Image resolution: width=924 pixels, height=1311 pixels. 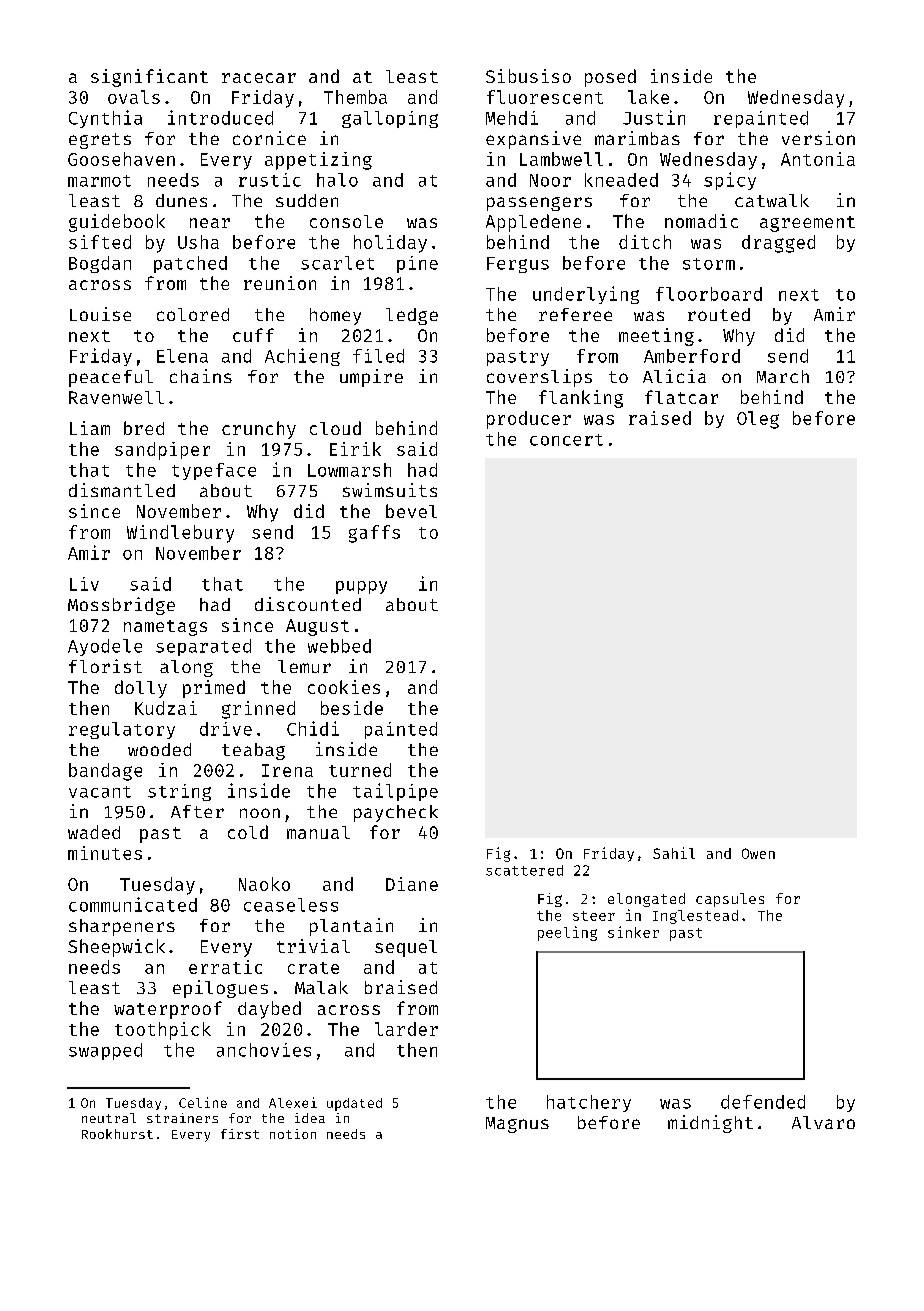 I want to click on Sahil, so click(x=674, y=853).
